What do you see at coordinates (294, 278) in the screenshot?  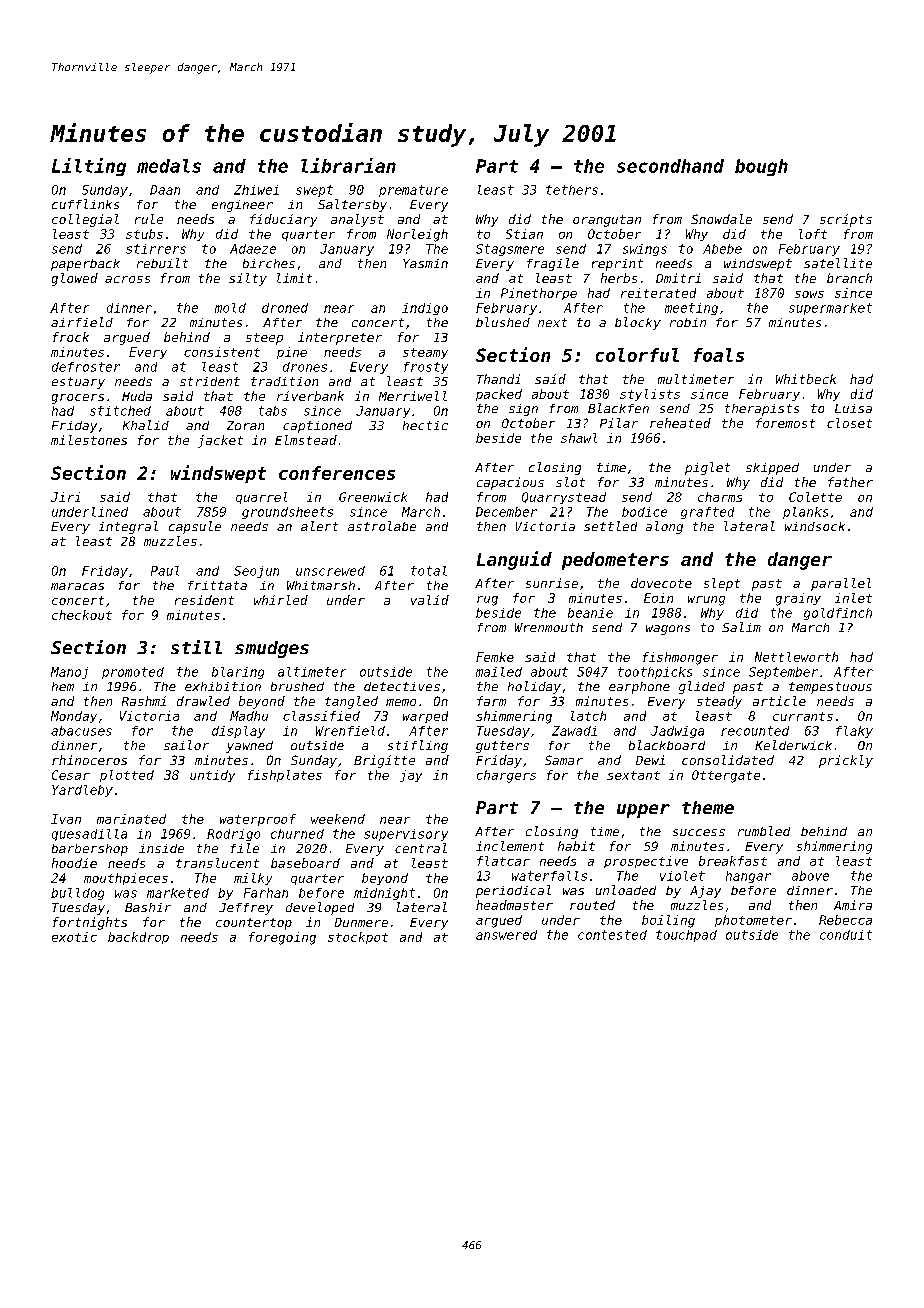 I see `limit` at bounding box center [294, 278].
